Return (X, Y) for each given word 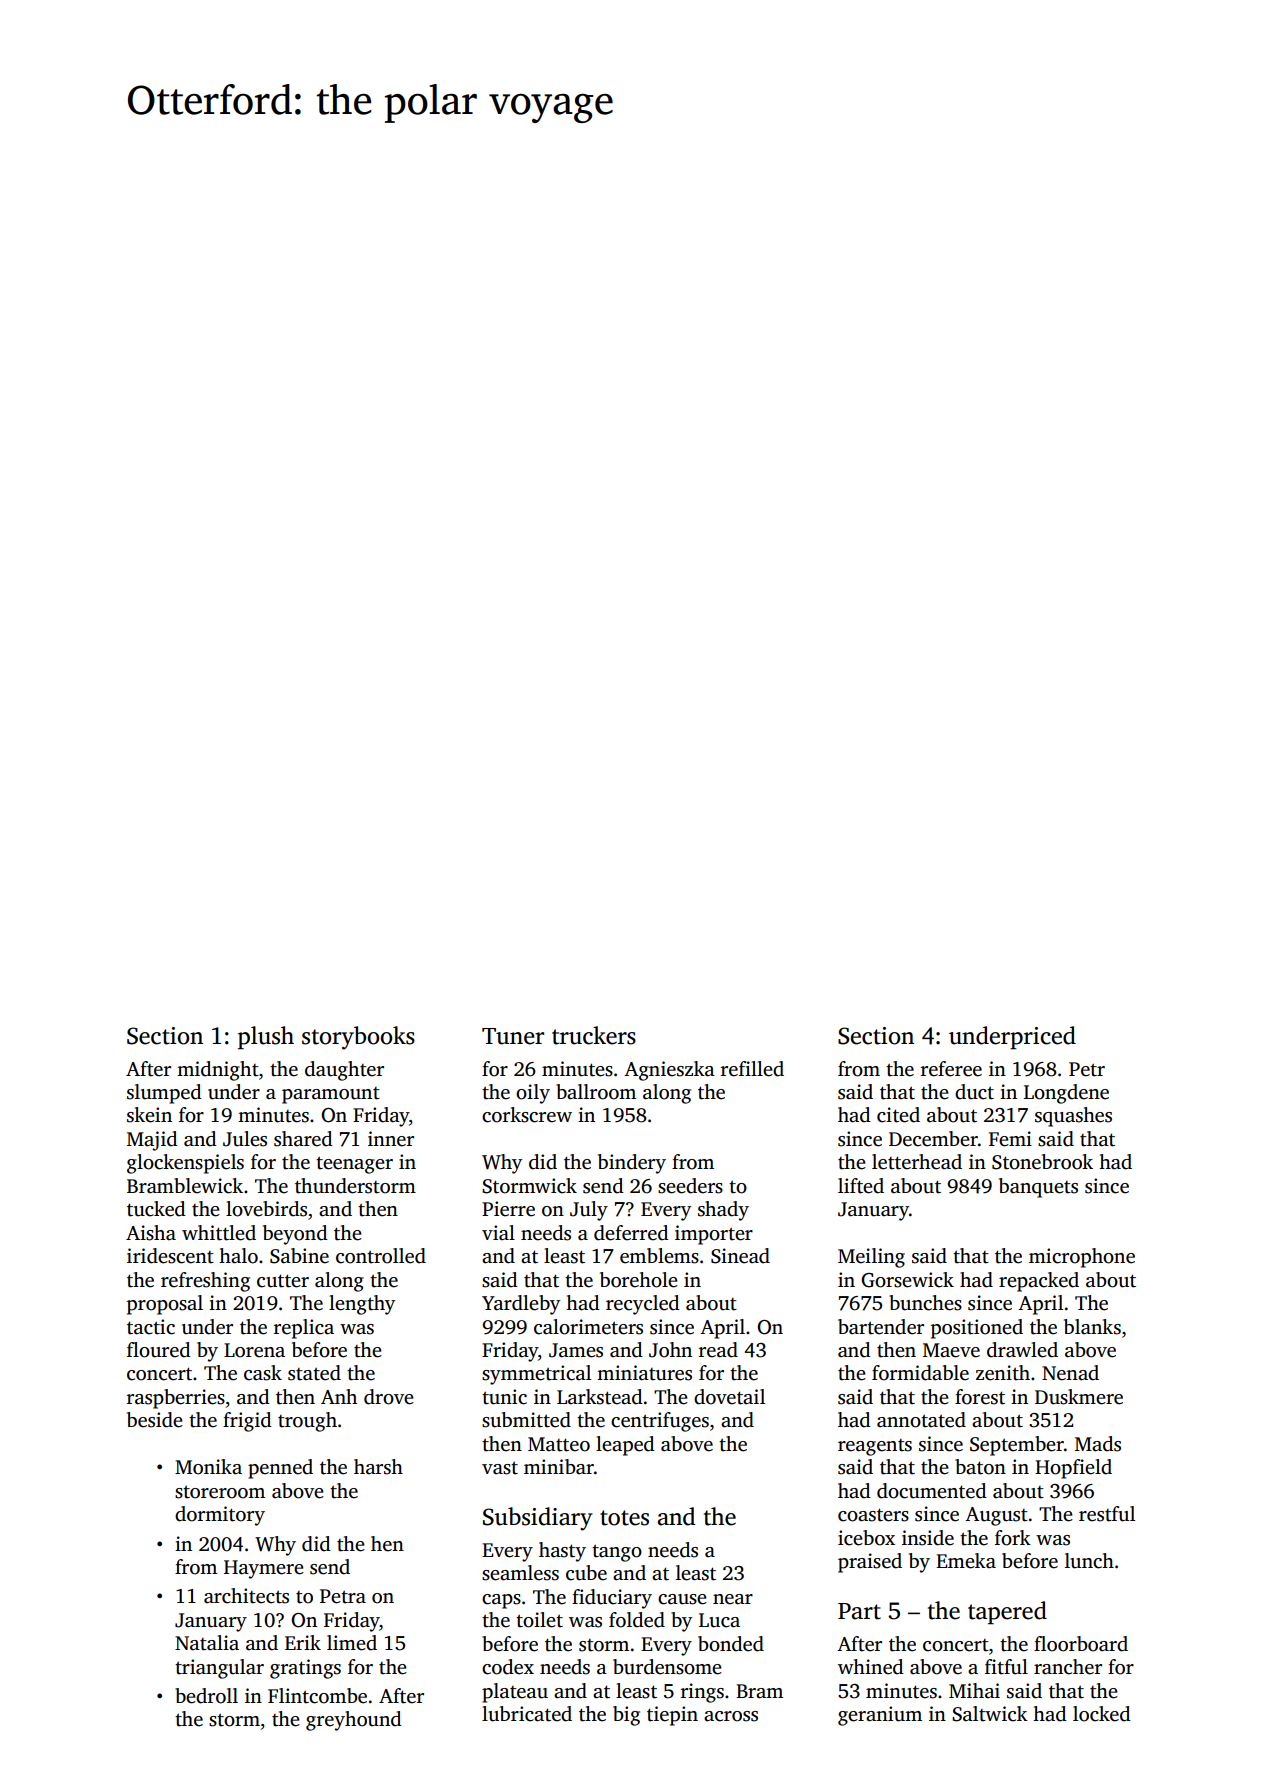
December (933, 1139)
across (731, 1716)
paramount (331, 1095)
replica (304, 1329)
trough (307, 1422)
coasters (873, 1515)
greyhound (354, 1721)
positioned (977, 1329)
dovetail (729, 1397)
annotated (921, 1420)
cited (898, 1115)
